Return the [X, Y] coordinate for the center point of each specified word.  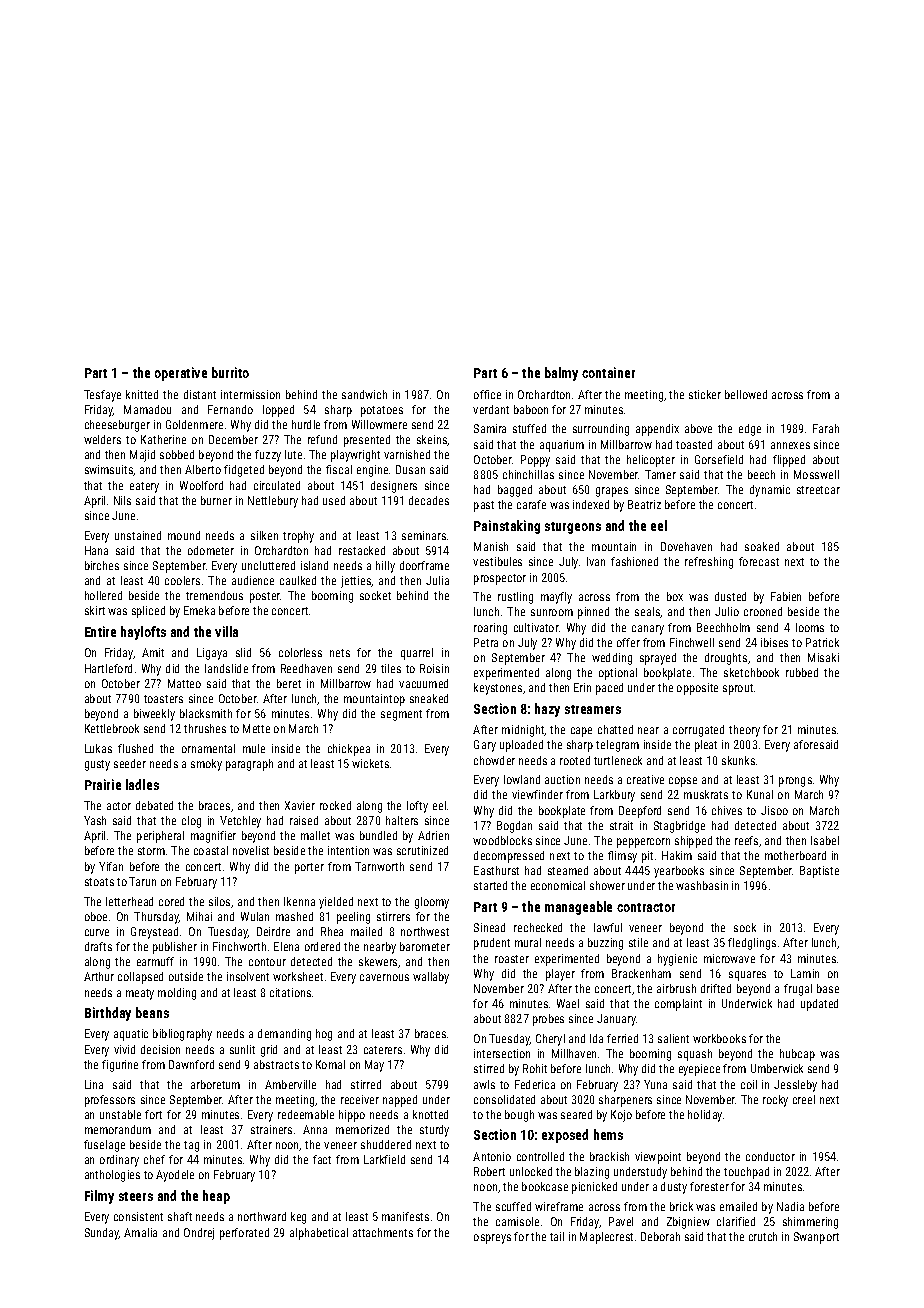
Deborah [660, 1236]
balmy [561, 374]
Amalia [140, 1232]
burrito [230, 372]
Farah [826, 428]
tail [557, 1236]
